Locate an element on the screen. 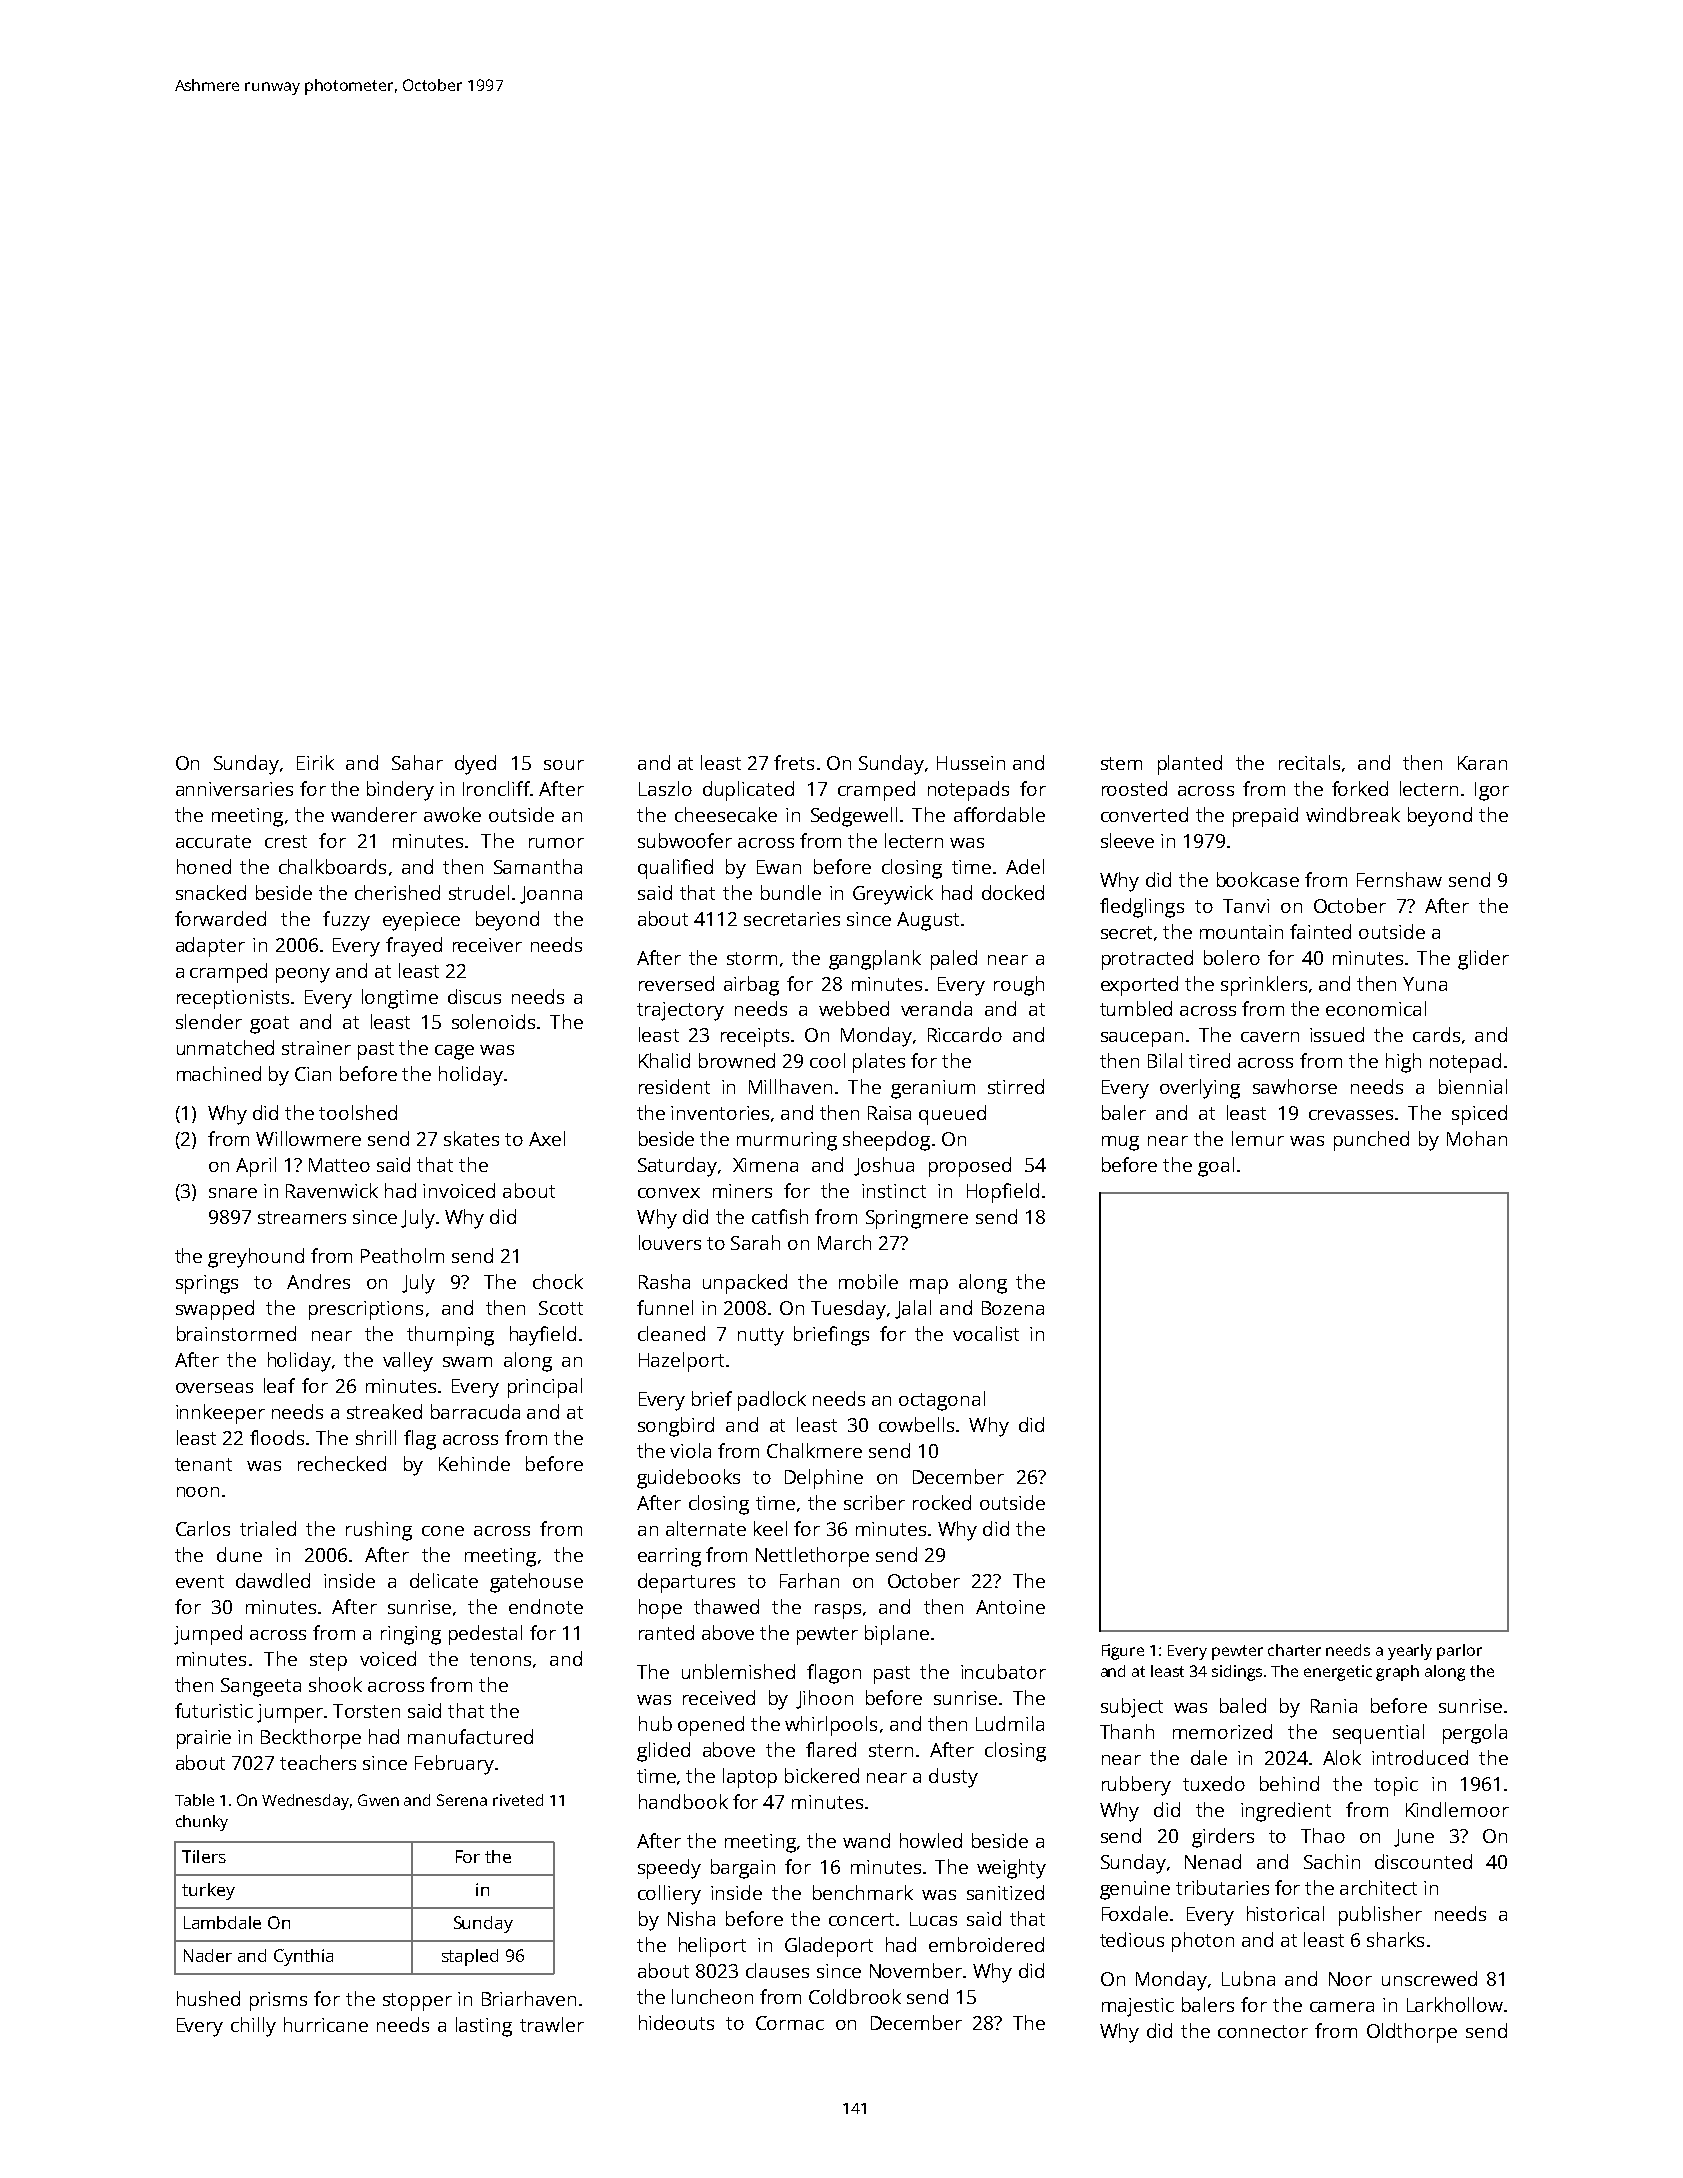 Image resolution: width=1683 pixels, height=2178 pixels. gangplank is located at coordinates (875, 960).
